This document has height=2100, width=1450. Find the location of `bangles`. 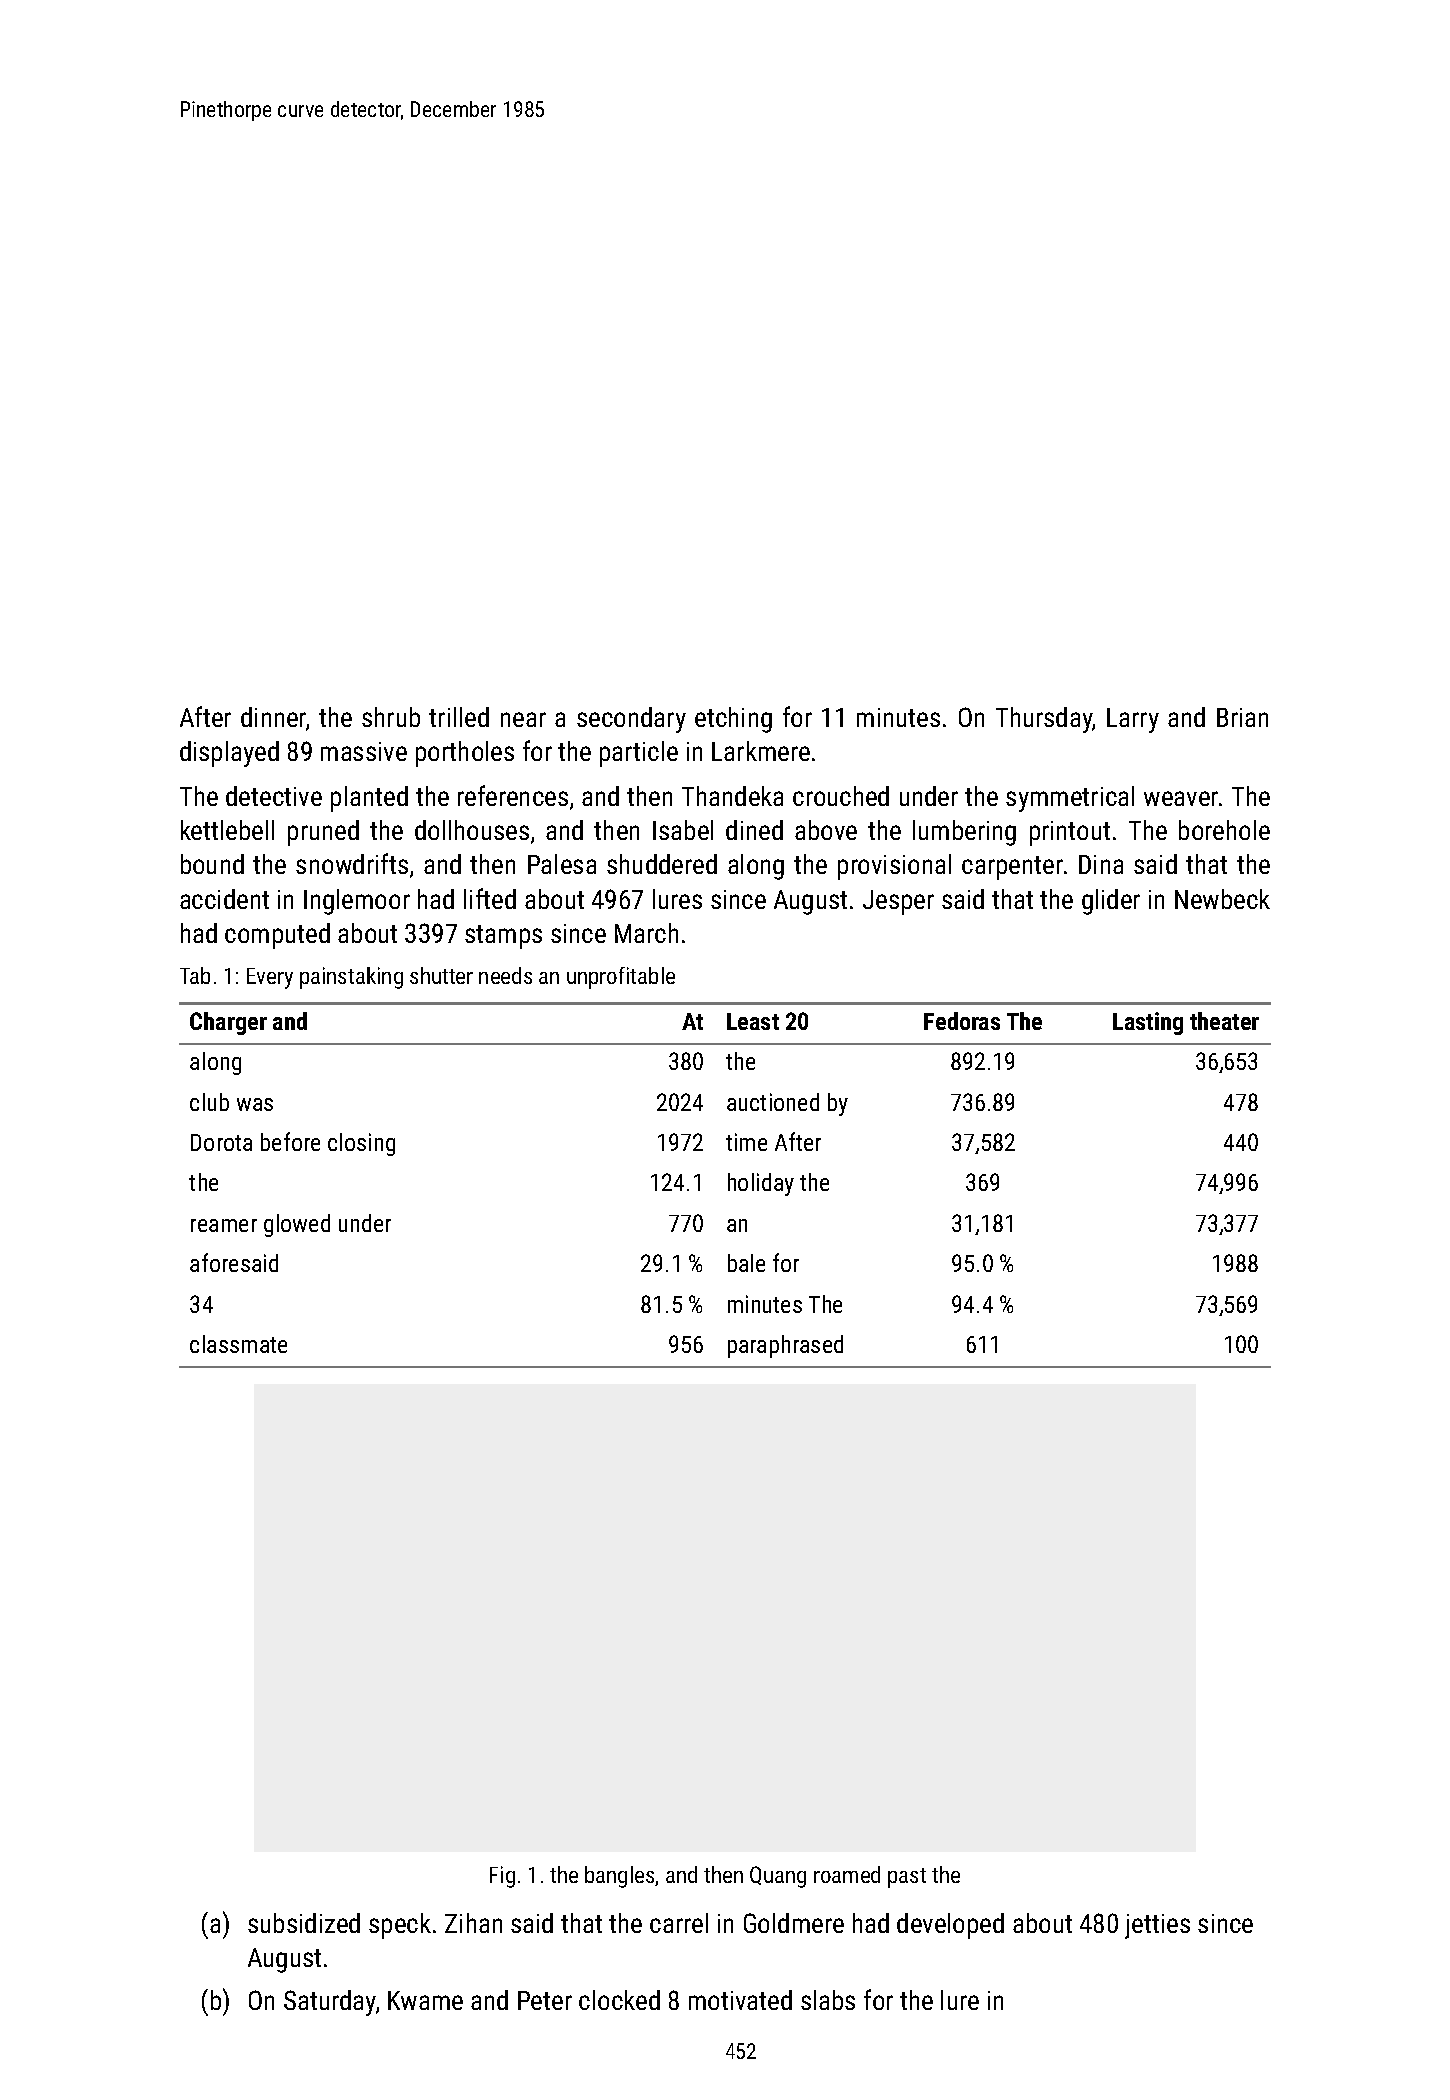

bangles is located at coordinates (620, 1877).
